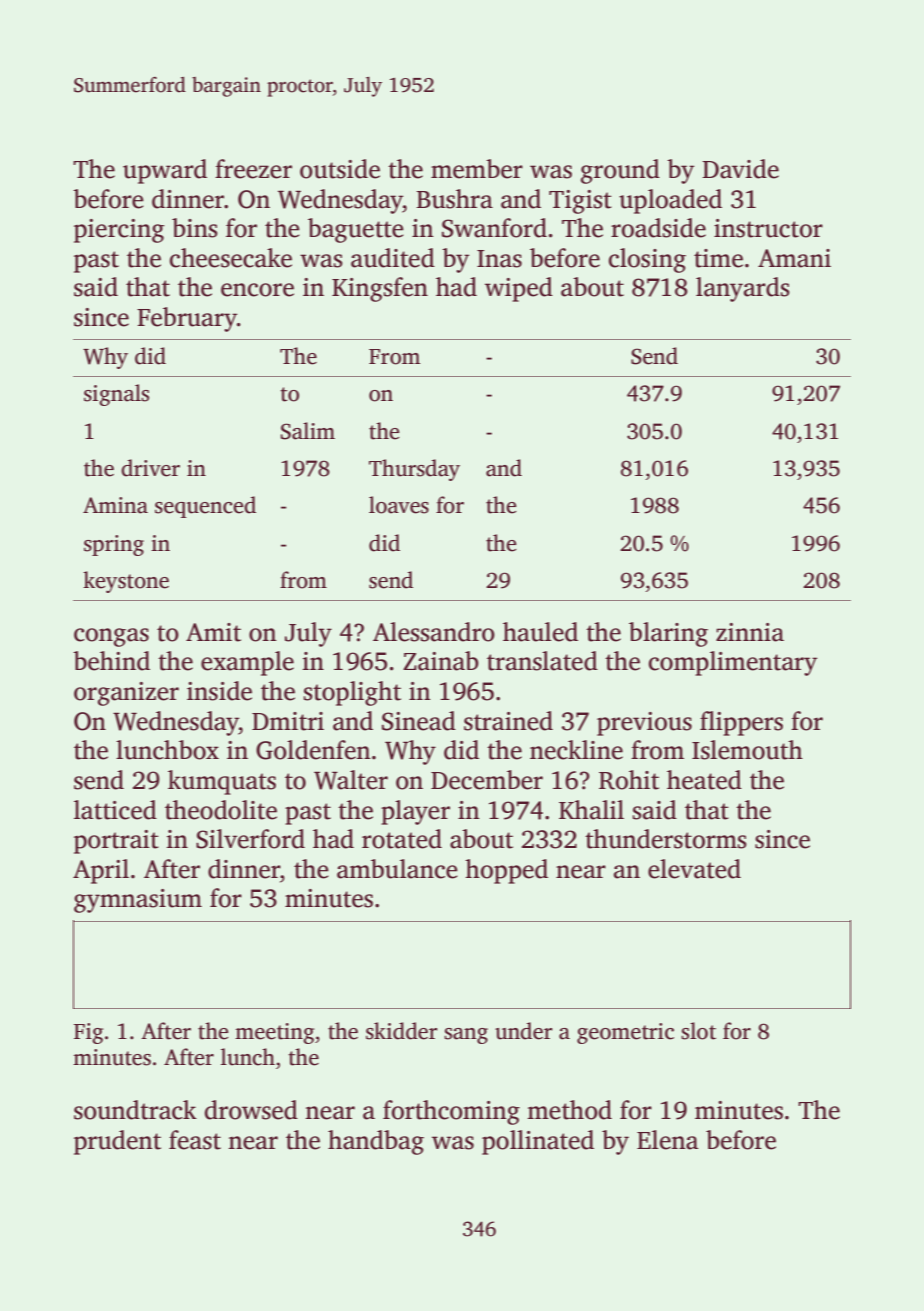 This image has width=924, height=1311. Describe the element at coordinates (743, 289) in the image. I see `lanyards` at that location.
